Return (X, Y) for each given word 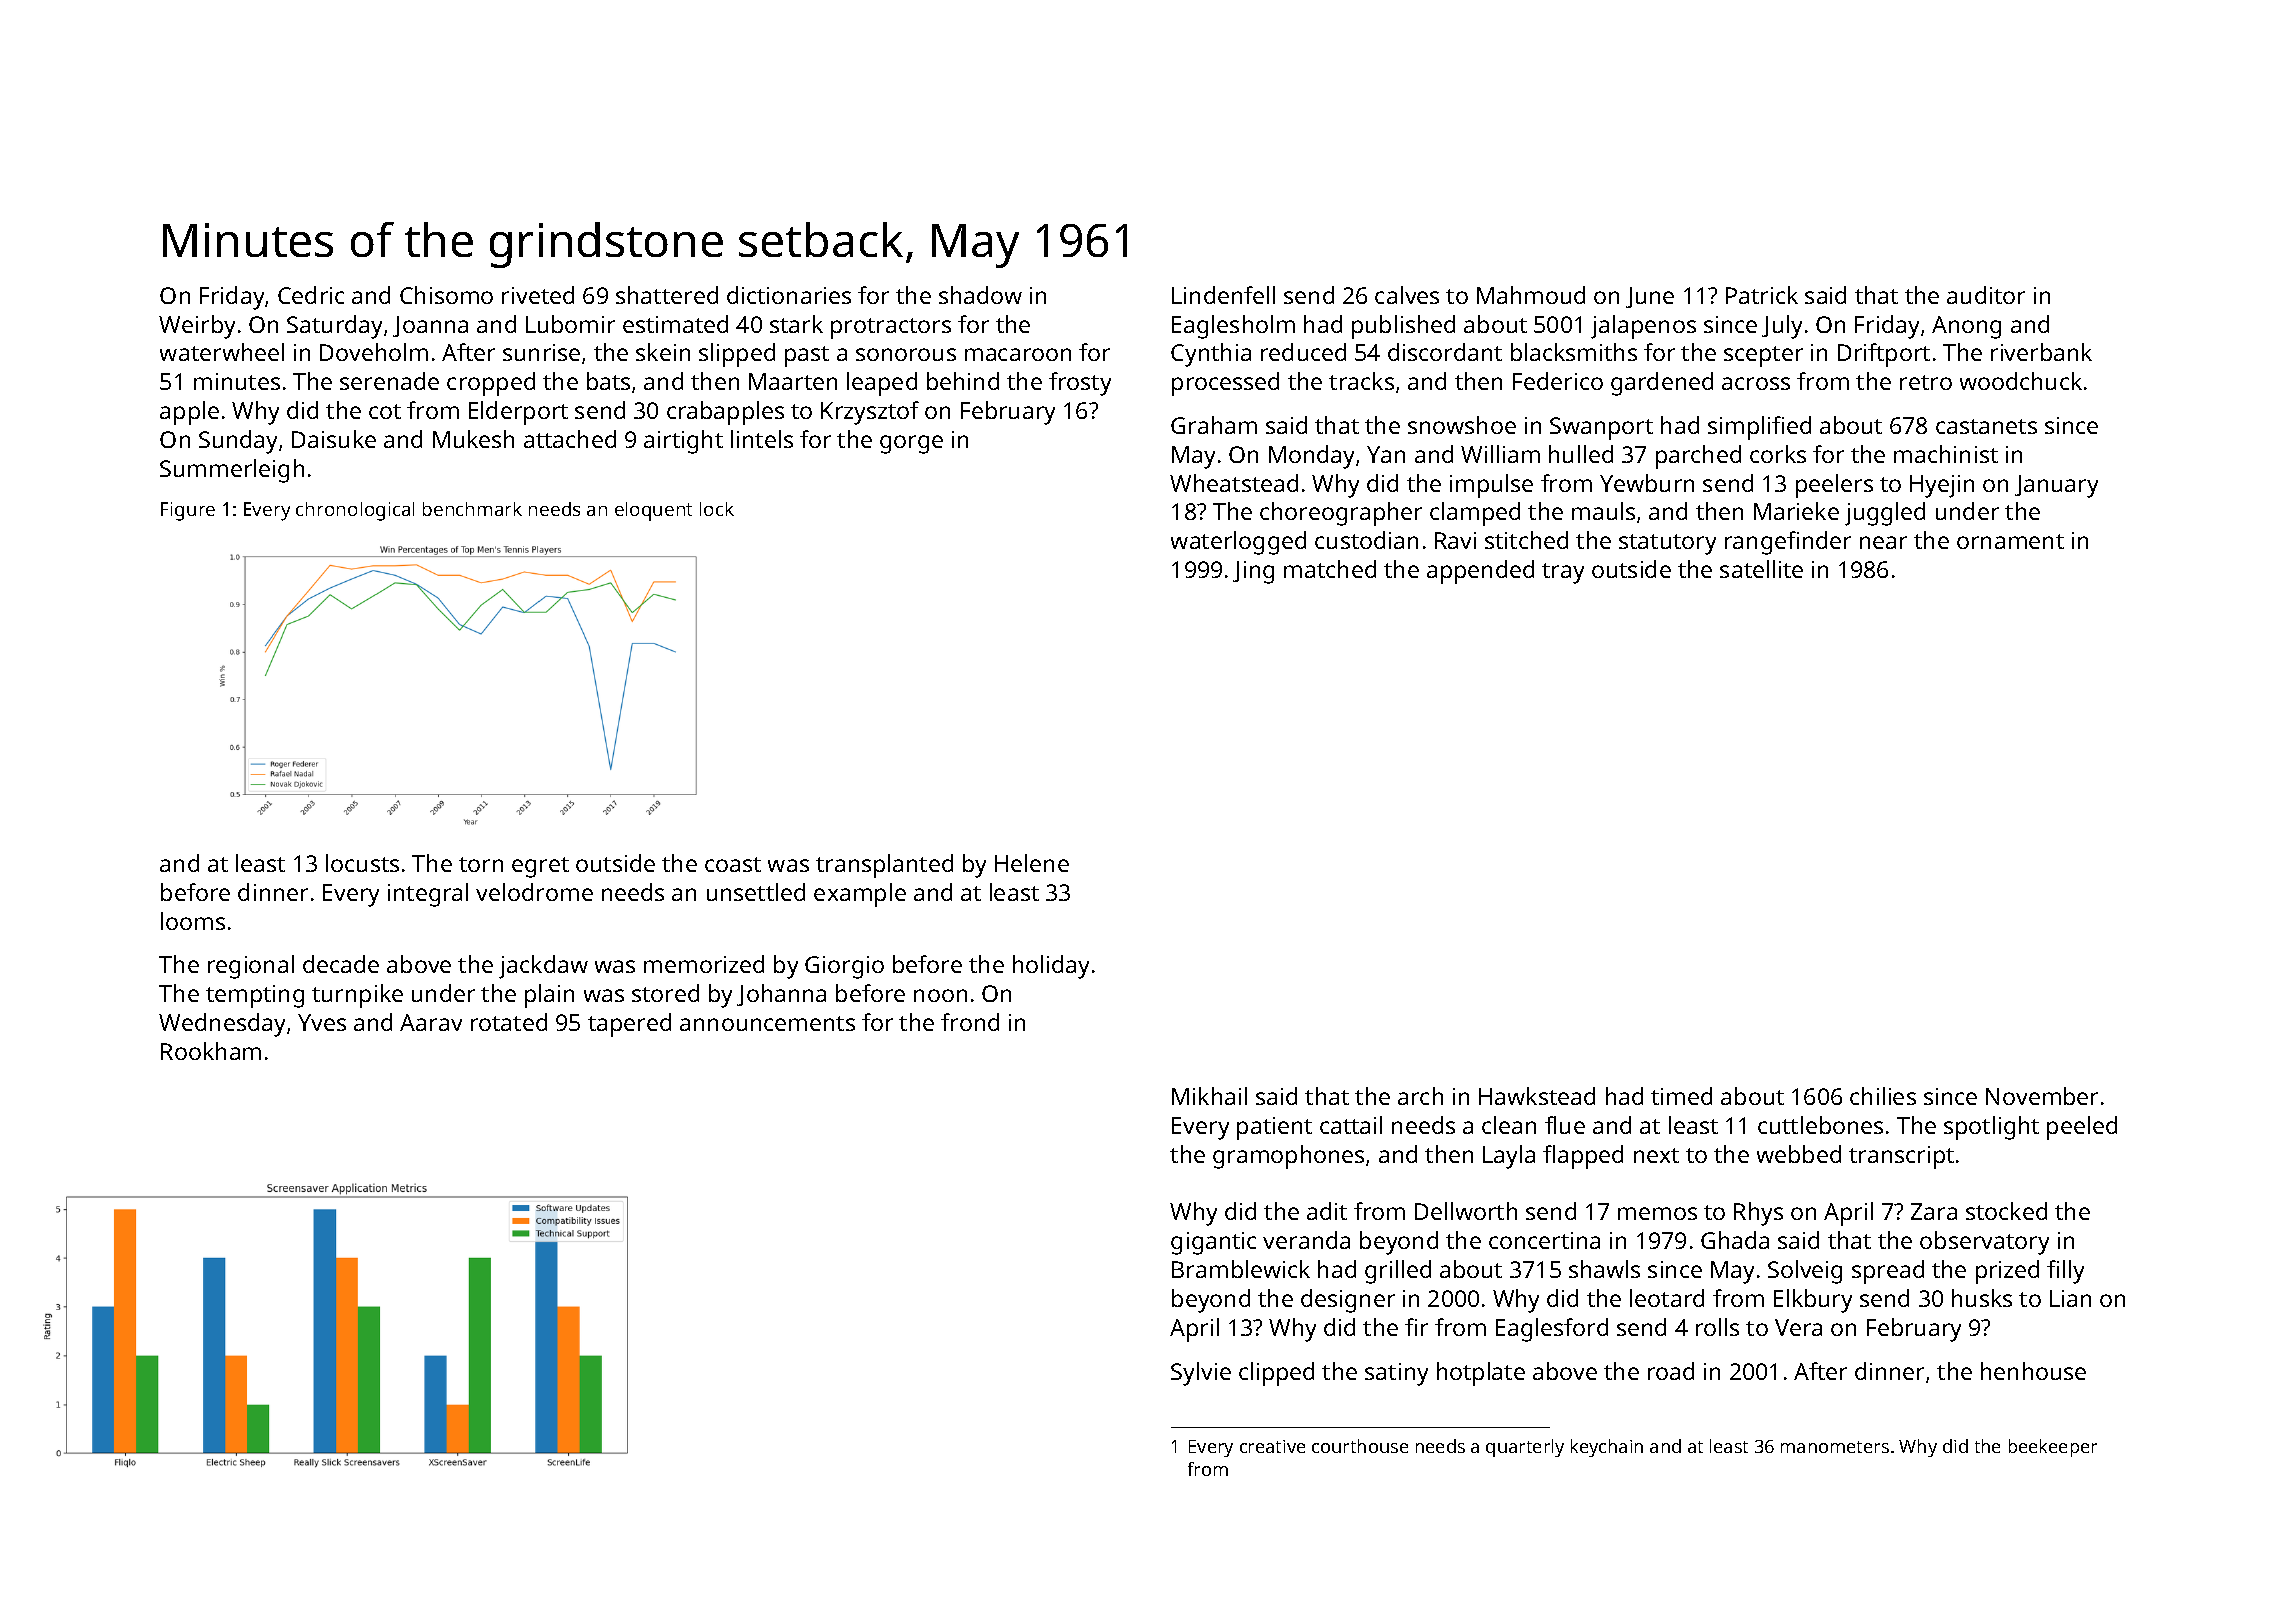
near (1883, 542)
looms (193, 921)
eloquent (653, 511)
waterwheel (222, 352)
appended (1480, 572)
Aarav (431, 1022)
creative (1272, 1446)
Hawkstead (1537, 1096)
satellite (1761, 569)
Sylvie (1201, 1374)
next (1656, 1155)
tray (1563, 573)
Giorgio (844, 967)
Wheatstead (1234, 483)
